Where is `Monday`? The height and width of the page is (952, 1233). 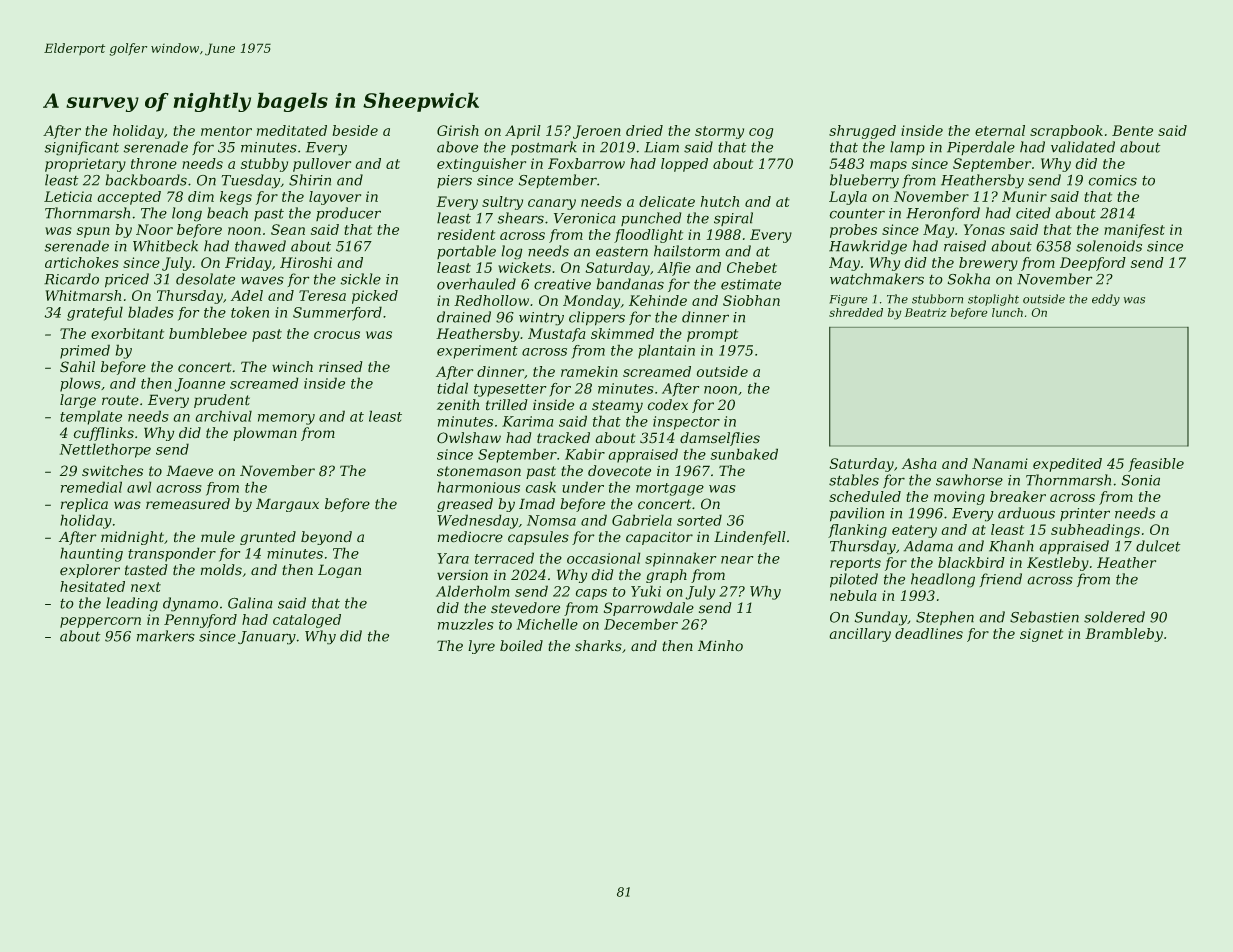 Monday is located at coordinates (591, 302).
